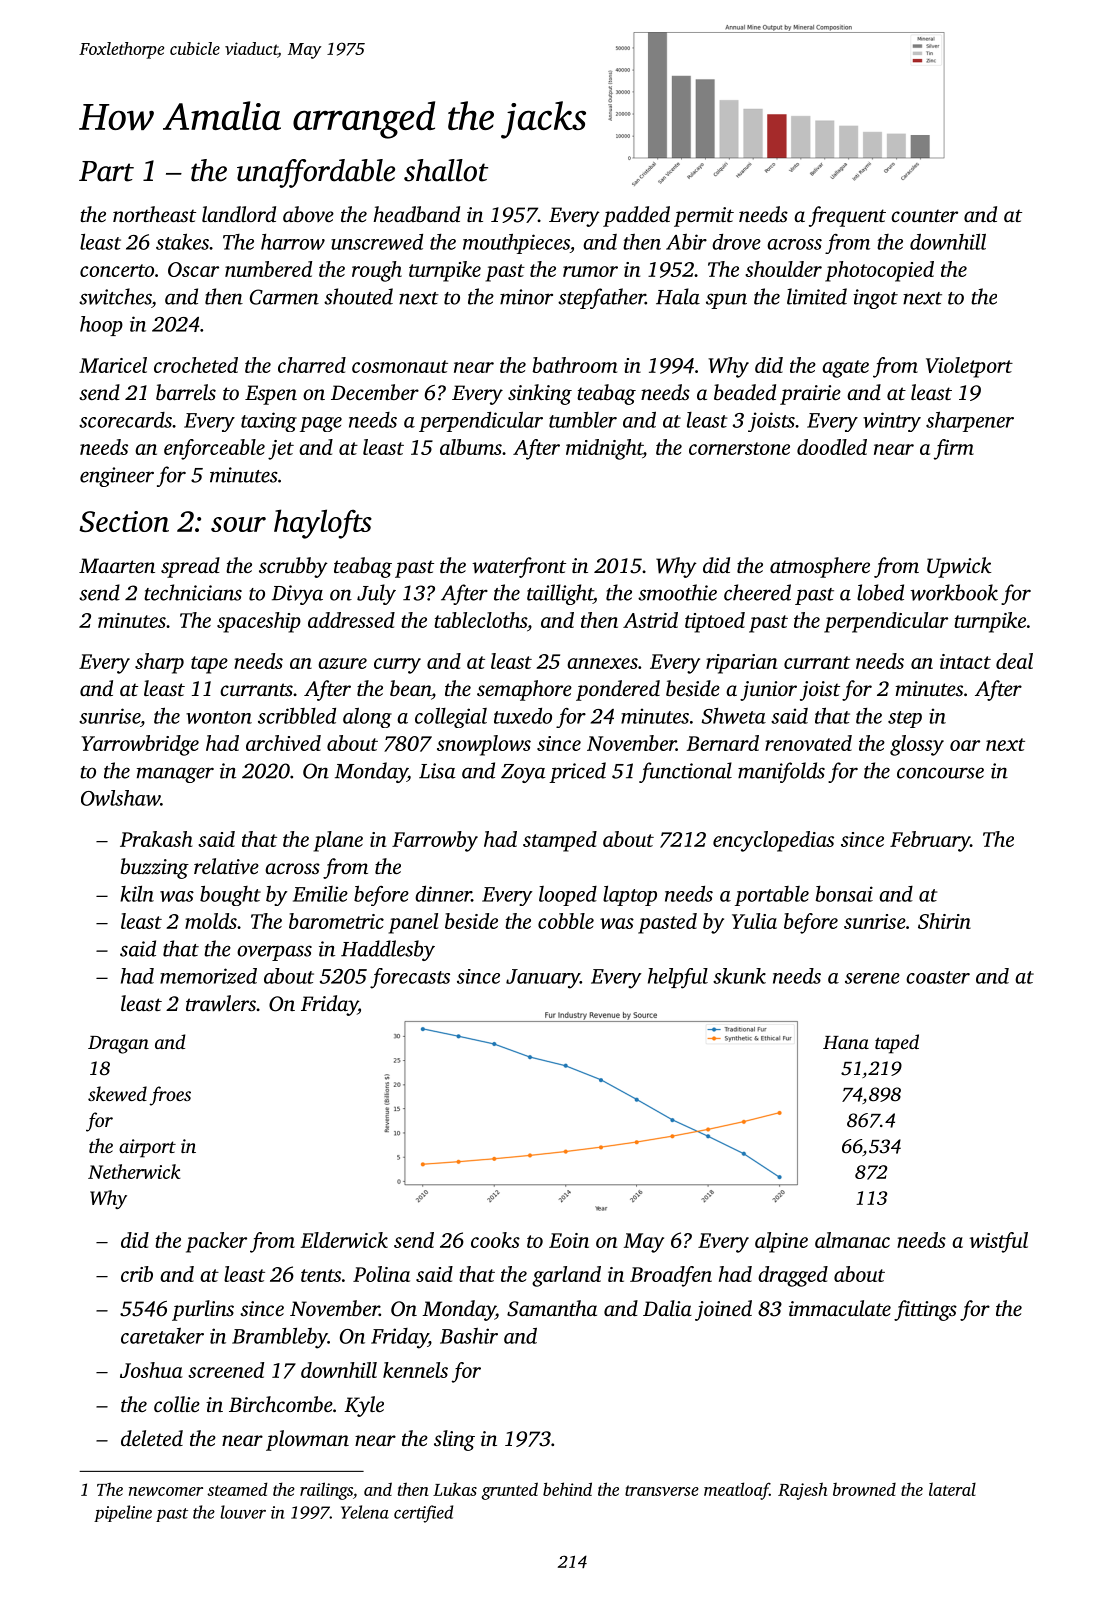 The image size is (1116, 1617). What do you see at coordinates (844, 894) in the screenshot?
I see `bonsai` at bounding box center [844, 894].
